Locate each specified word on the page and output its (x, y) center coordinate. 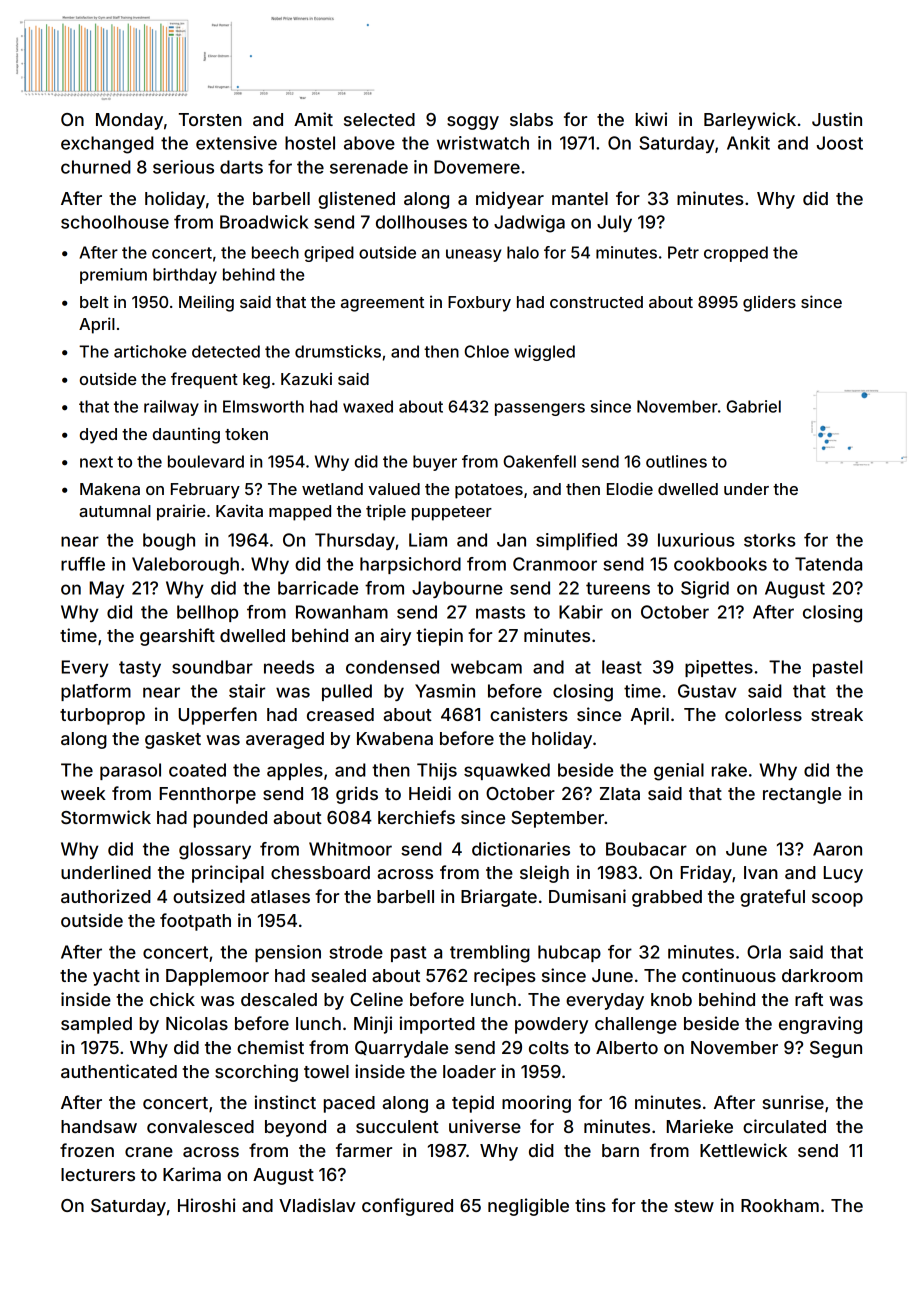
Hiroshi (207, 1205)
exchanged (107, 145)
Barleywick (750, 121)
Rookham (780, 1205)
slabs (531, 119)
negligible (528, 1207)
